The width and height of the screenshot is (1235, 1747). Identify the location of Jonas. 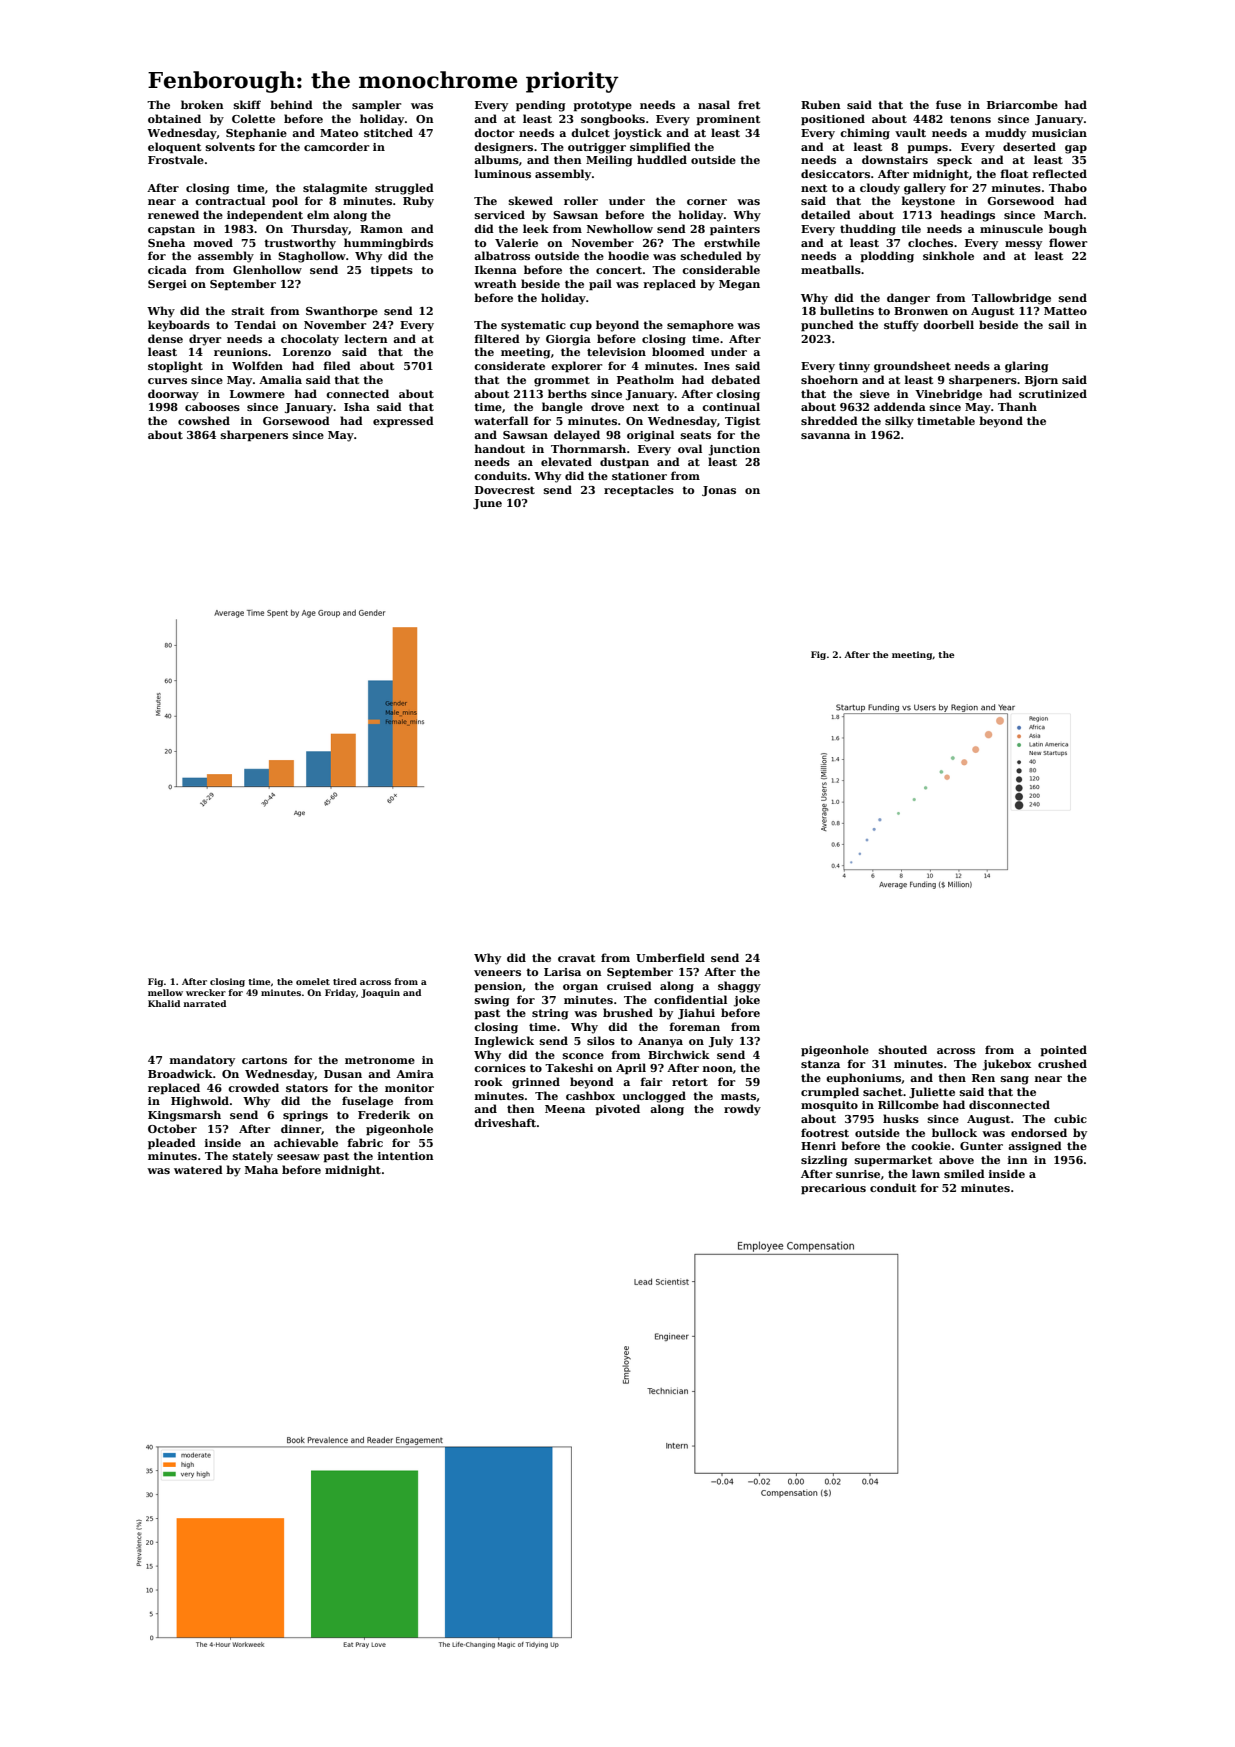
(719, 491).
